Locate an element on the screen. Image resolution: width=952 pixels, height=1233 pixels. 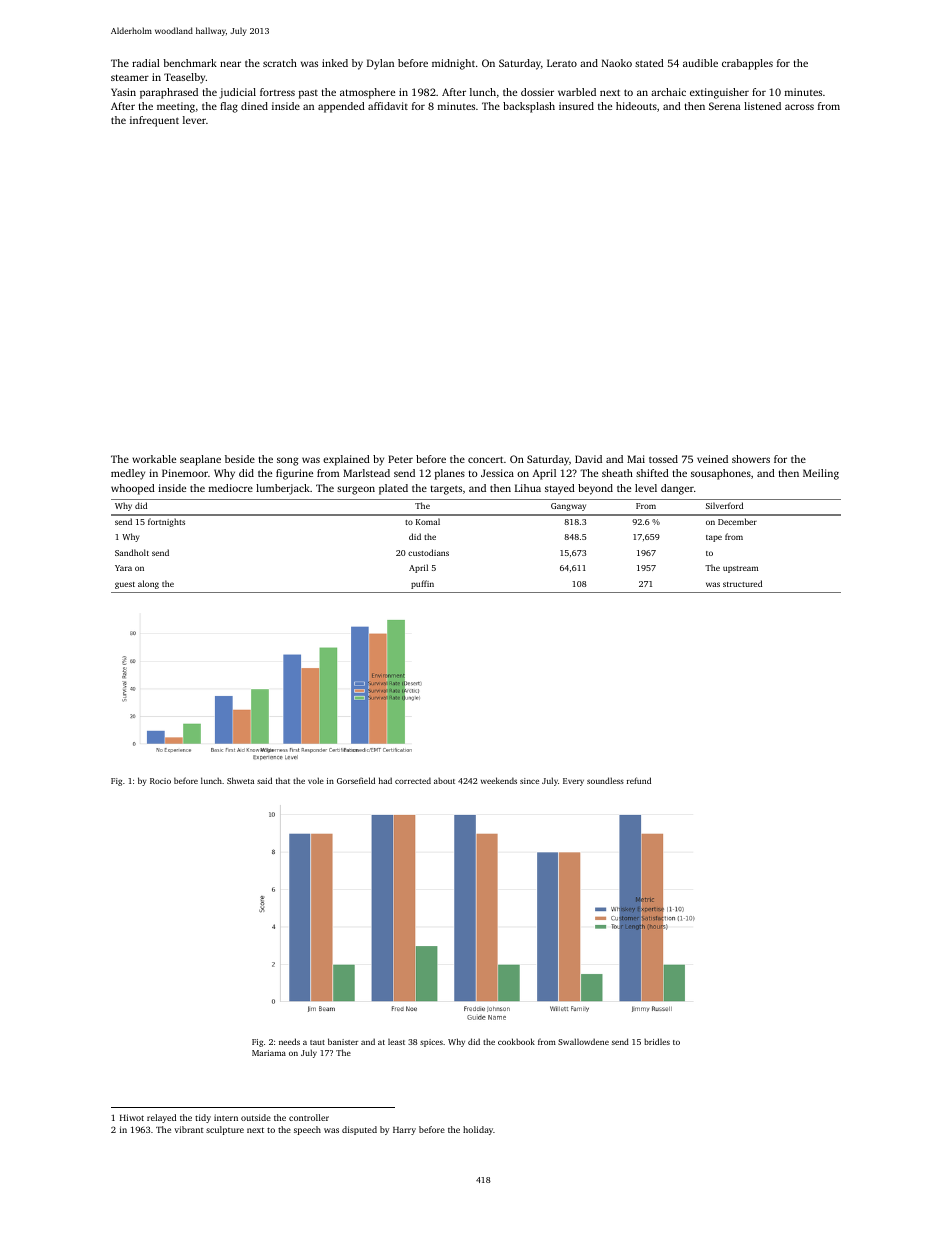
bridles is located at coordinates (657, 1041).
